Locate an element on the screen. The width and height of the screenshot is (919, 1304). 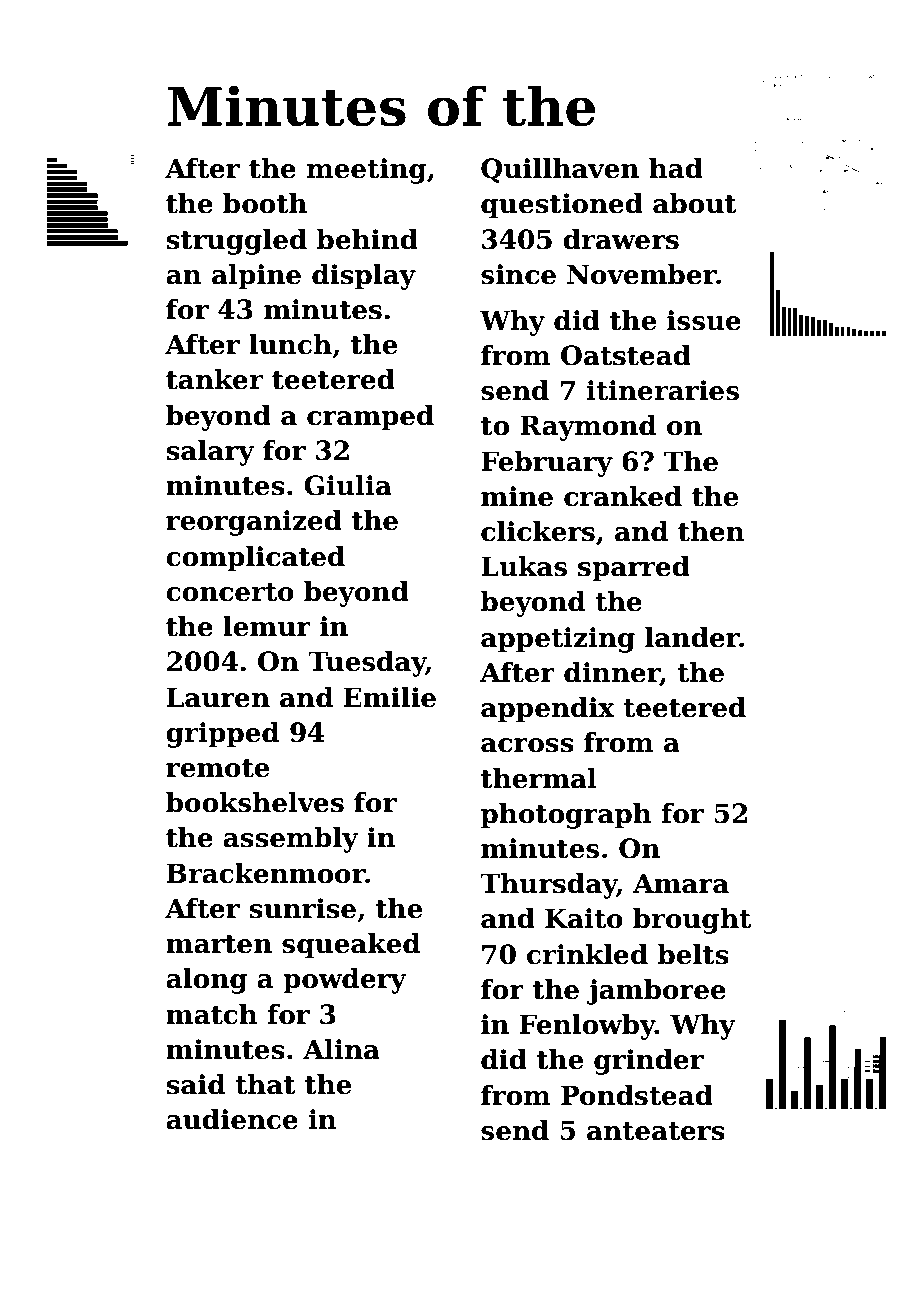
Amara is located at coordinates (681, 883).
